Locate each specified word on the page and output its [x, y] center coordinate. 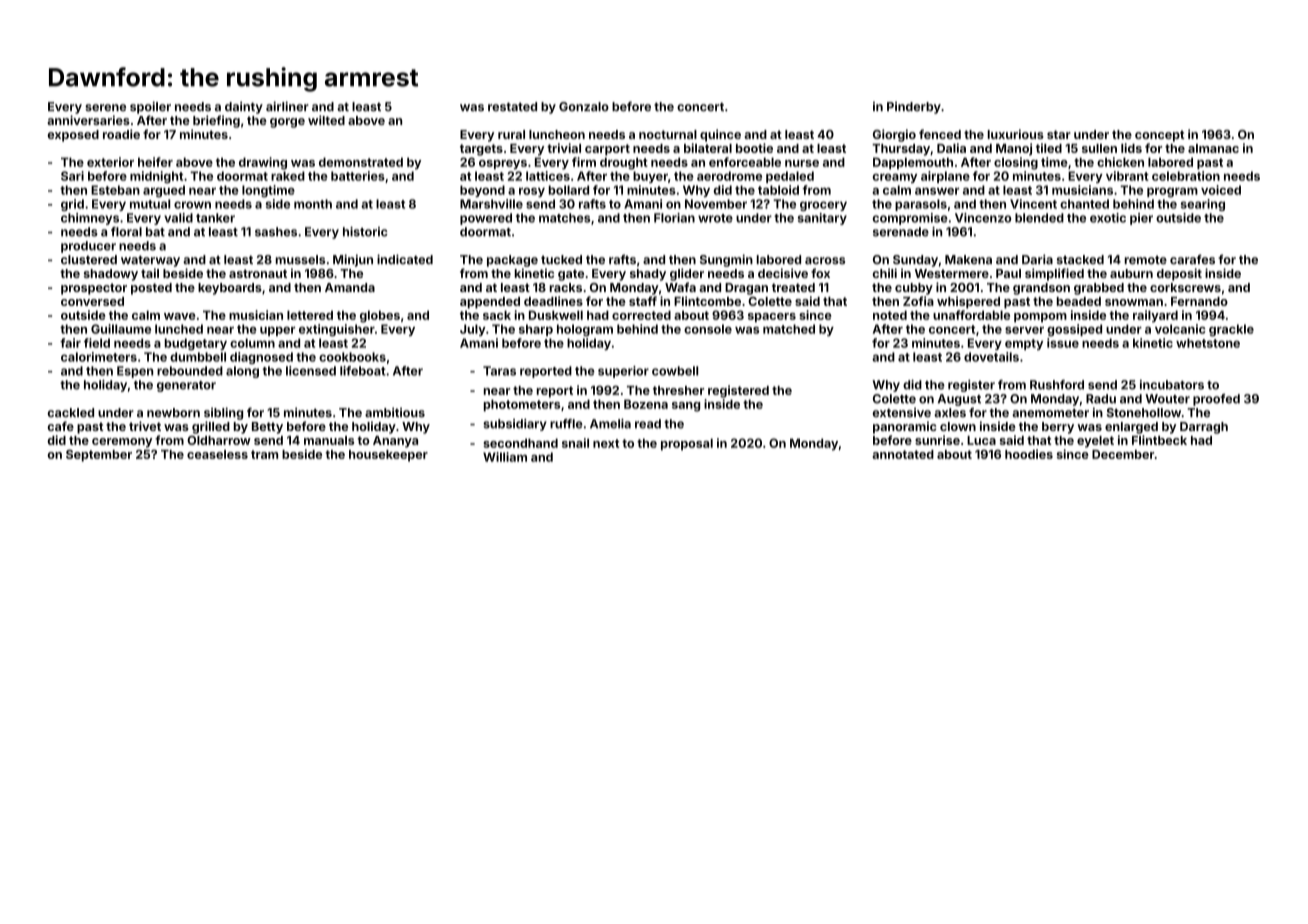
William [505, 457]
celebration [1186, 176]
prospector [94, 289]
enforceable [745, 162]
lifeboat [363, 371]
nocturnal [668, 134]
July [473, 330]
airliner [287, 106]
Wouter [1167, 399]
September [99, 455]
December [1123, 454]
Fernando [1199, 301]
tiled [1049, 148]
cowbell [675, 371]
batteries [358, 176]
